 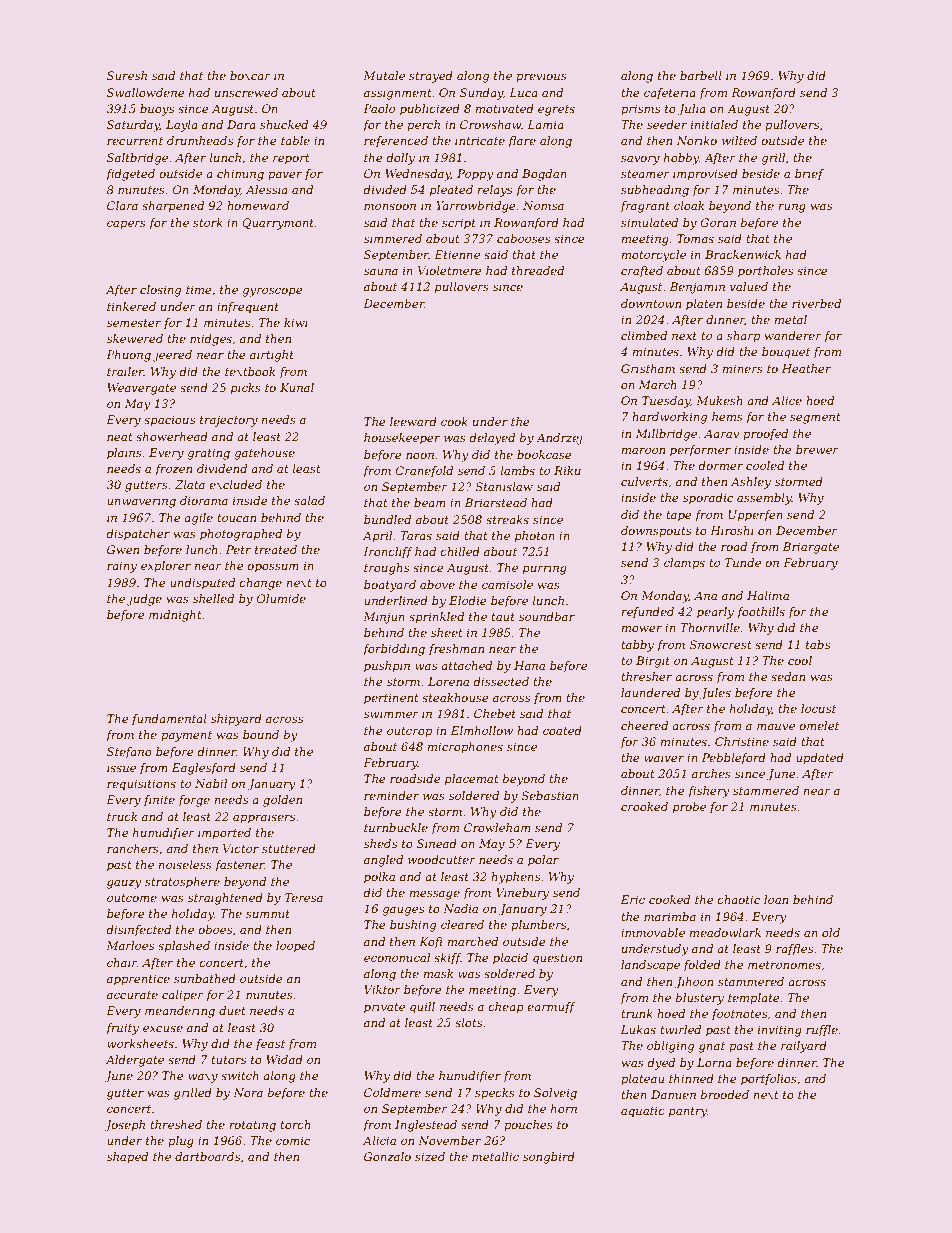 What do you see at coordinates (701, 75) in the image?
I see `barbell` at bounding box center [701, 75].
